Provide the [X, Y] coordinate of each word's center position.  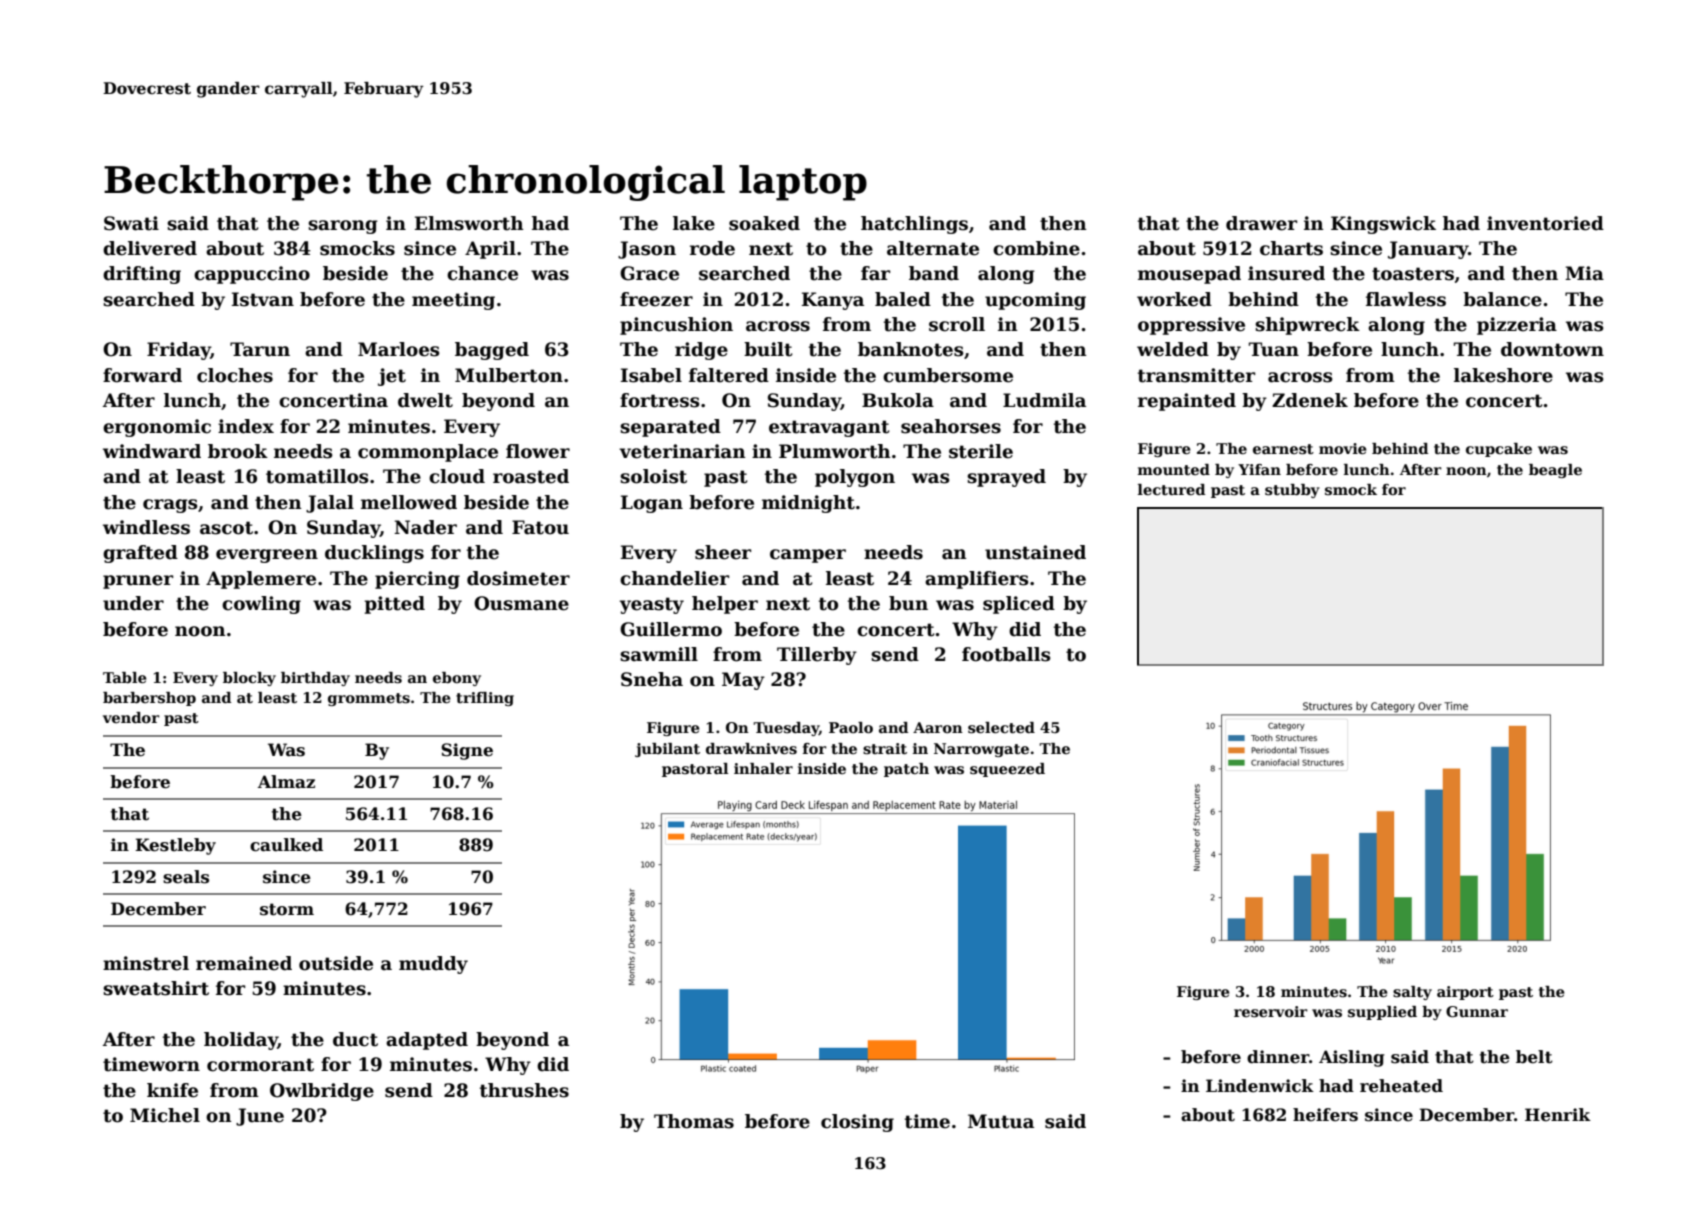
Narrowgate [981, 750]
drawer [1261, 223]
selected [1001, 728]
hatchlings [914, 225]
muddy [433, 965]
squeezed [1007, 770]
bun [908, 603]
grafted [140, 554]
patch [906, 770]
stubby [1292, 491]
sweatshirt [156, 988]
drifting [142, 275]
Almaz [286, 782]
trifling [485, 699]
